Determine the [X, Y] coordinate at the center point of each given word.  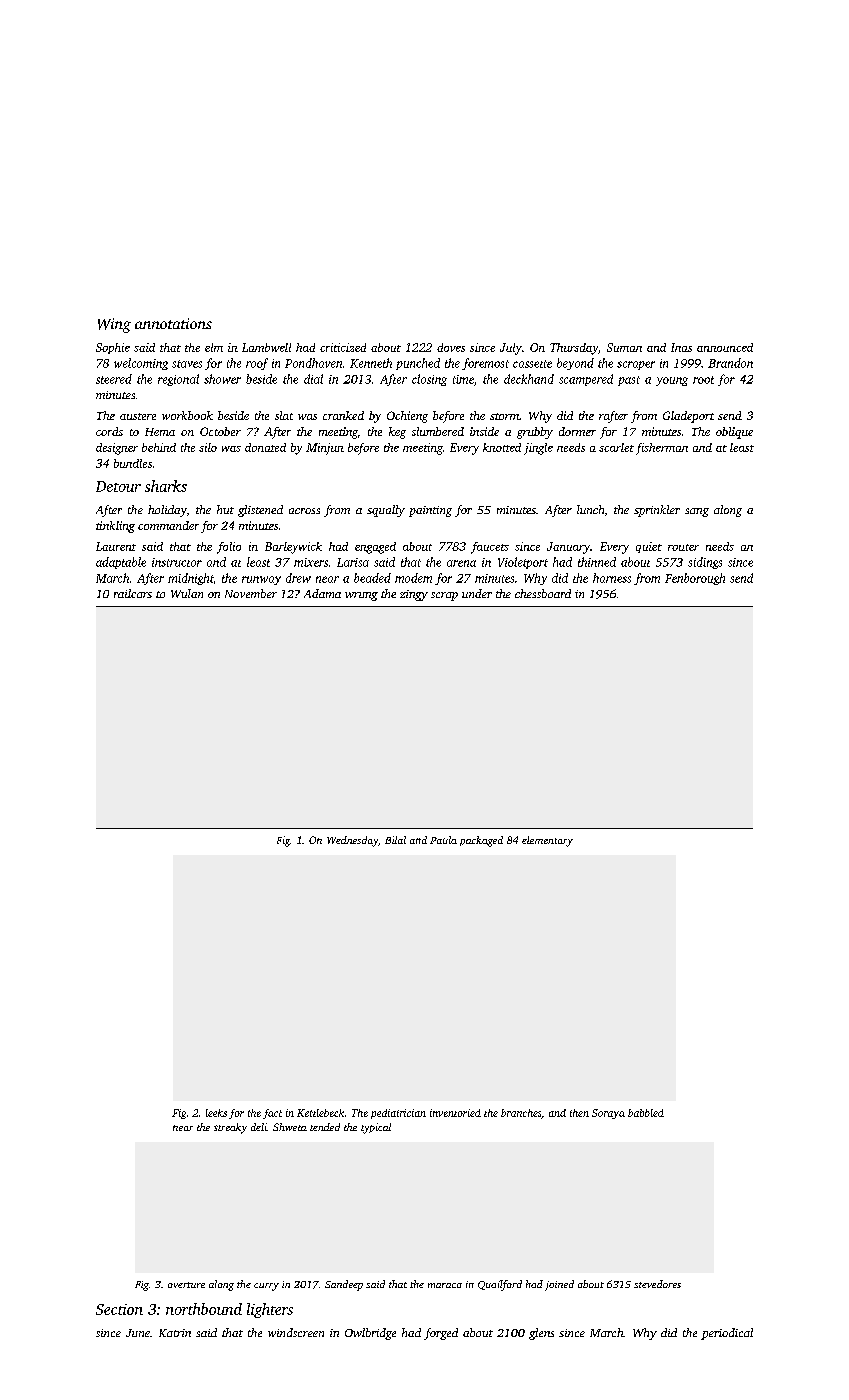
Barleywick [293, 548]
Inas [681, 347]
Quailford [500, 1285]
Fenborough [695, 579]
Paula [443, 840]
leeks [216, 1113]
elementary [547, 841]
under [477, 593]
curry [266, 1287]
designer [117, 449]
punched [418, 364]
